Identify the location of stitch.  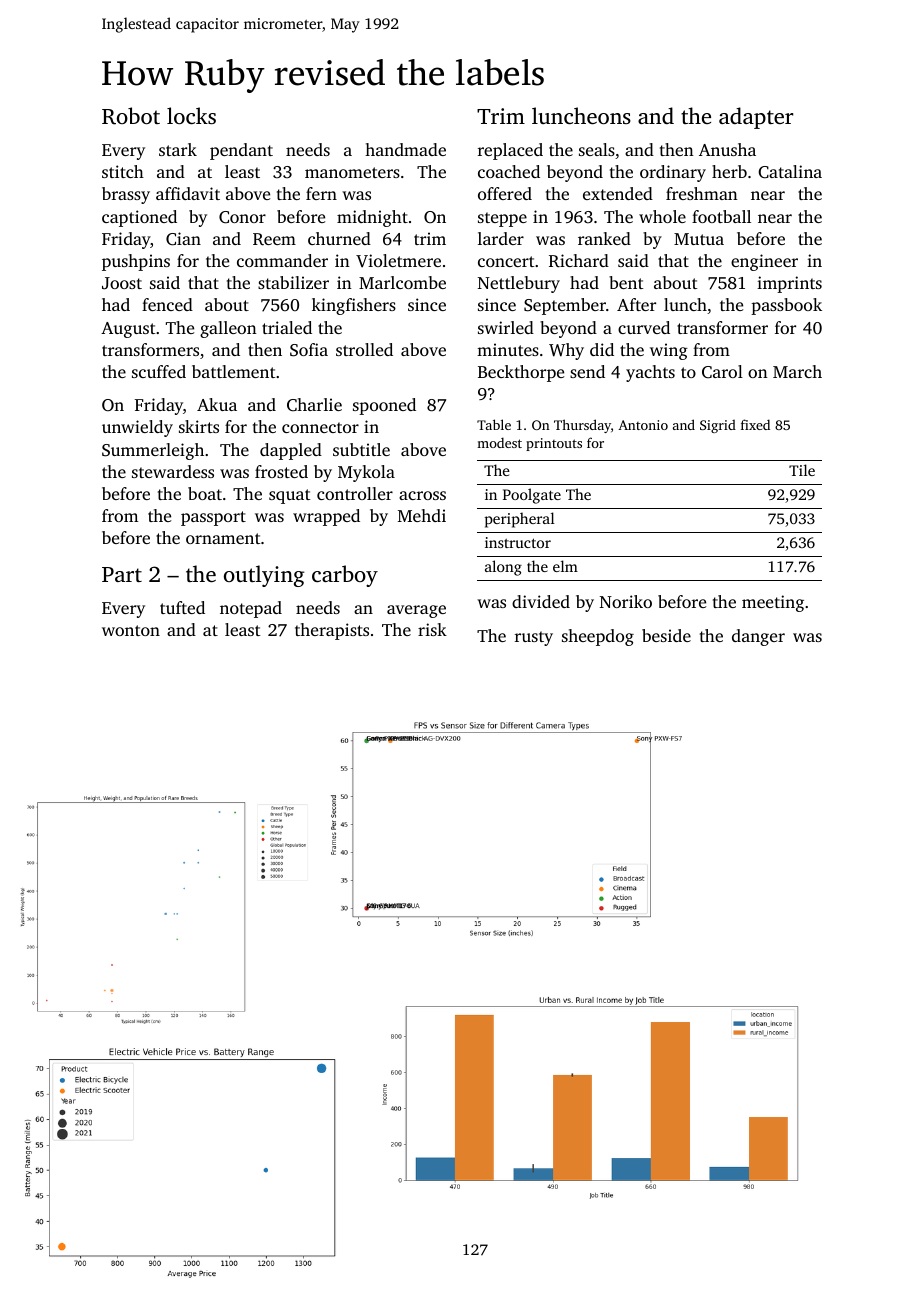
(123, 171).
